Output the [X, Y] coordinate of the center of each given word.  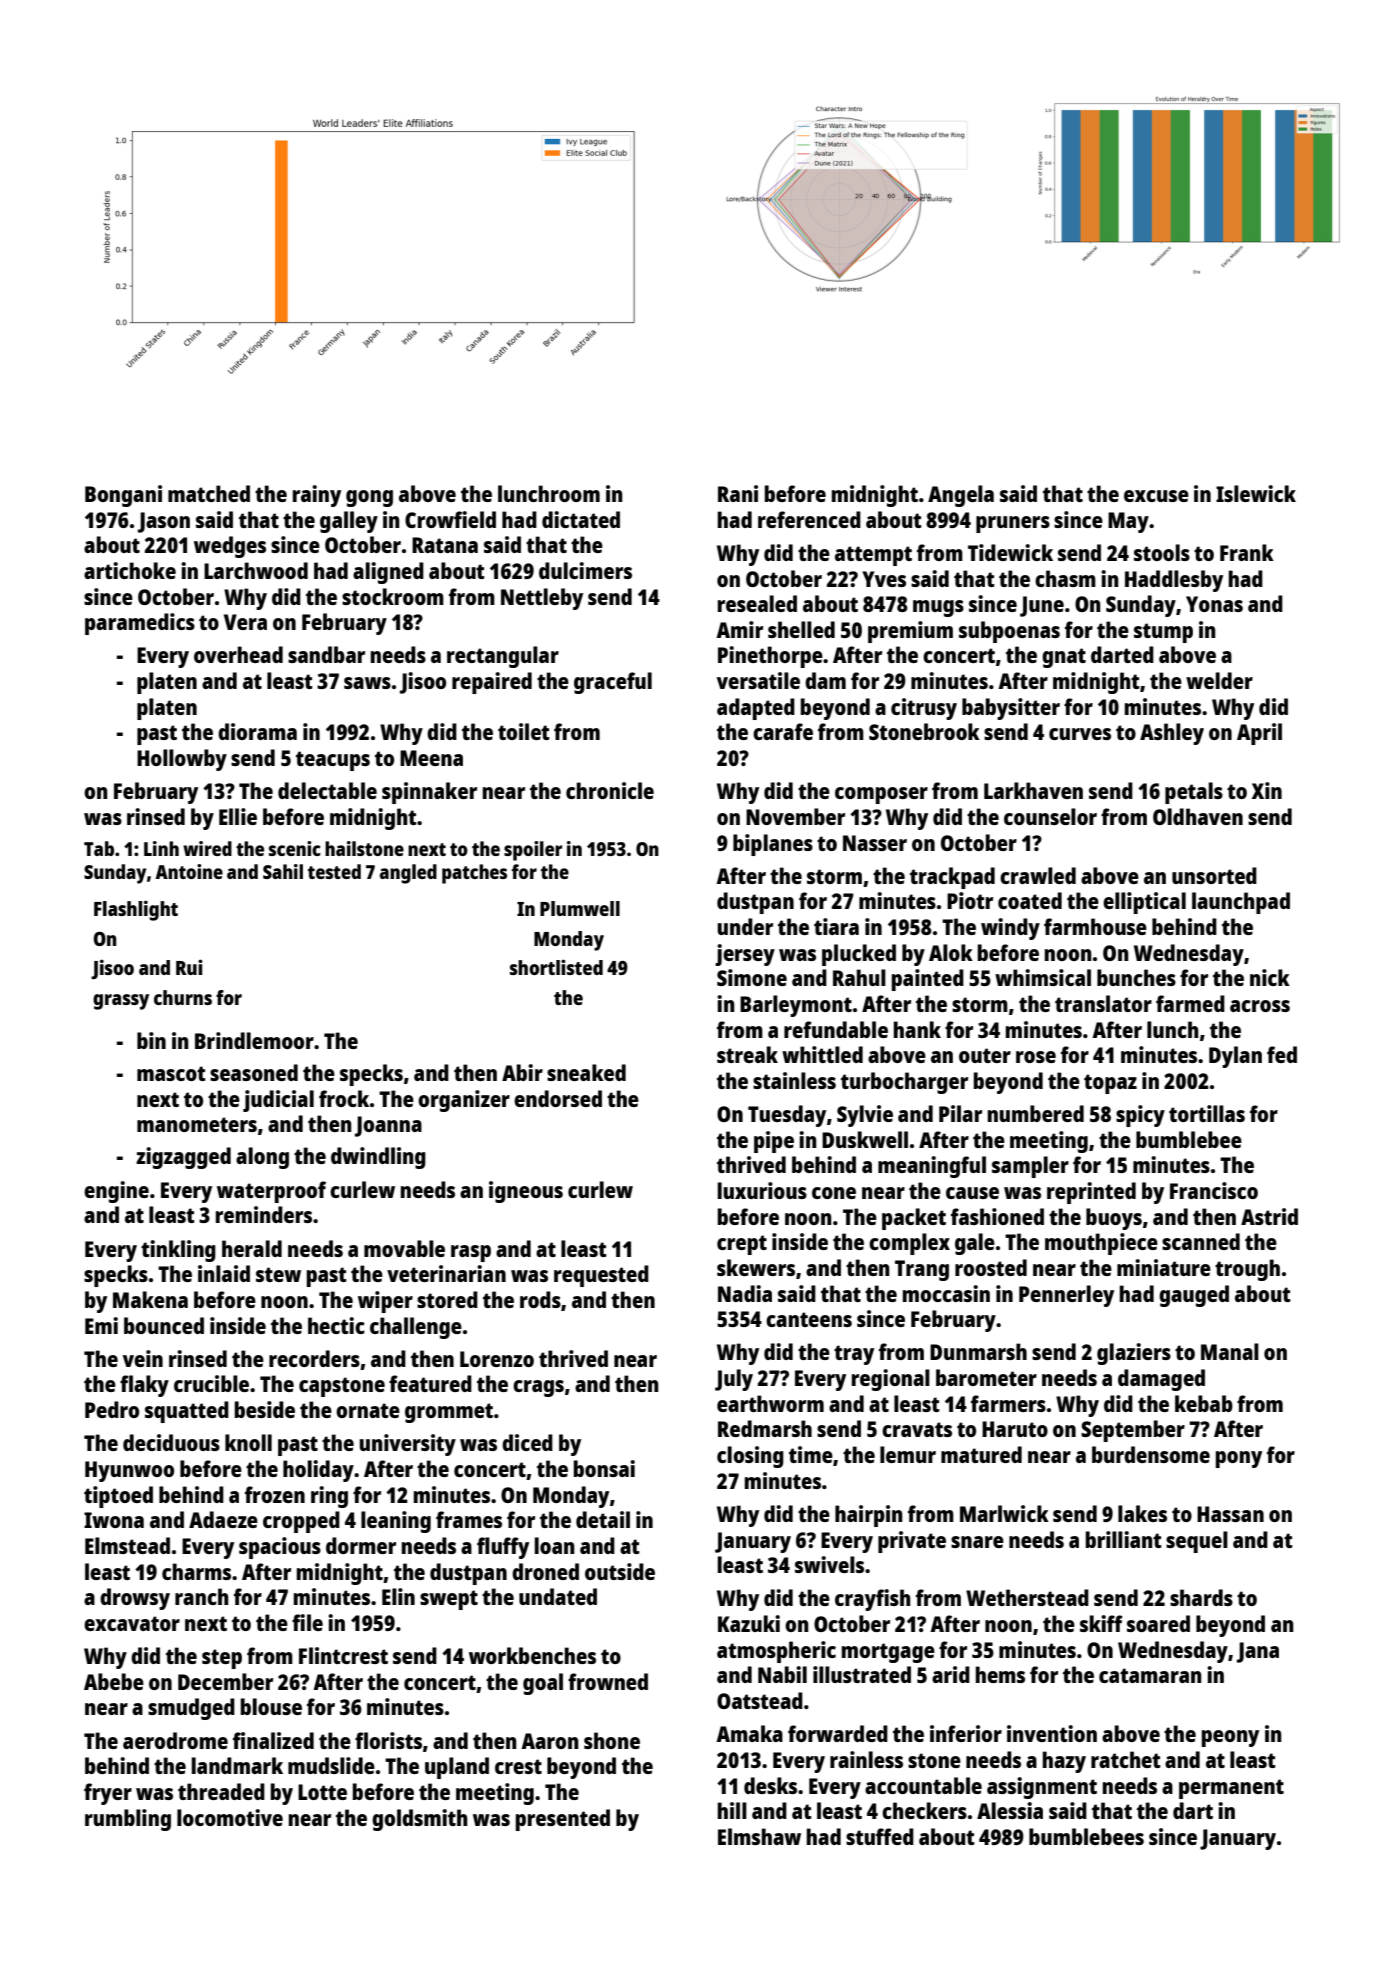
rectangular [503, 657]
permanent [1231, 1789]
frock [344, 1098]
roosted [991, 1267]
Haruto [1015, 1429]
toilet [524, 731]
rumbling [128, 1820]
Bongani [123, 496]
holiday [318, 1471]
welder [1219, 680]
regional [891, 1380]
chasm [1065, 578]
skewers [756, 1267]
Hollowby [182, 760]
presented [563, 1820]
